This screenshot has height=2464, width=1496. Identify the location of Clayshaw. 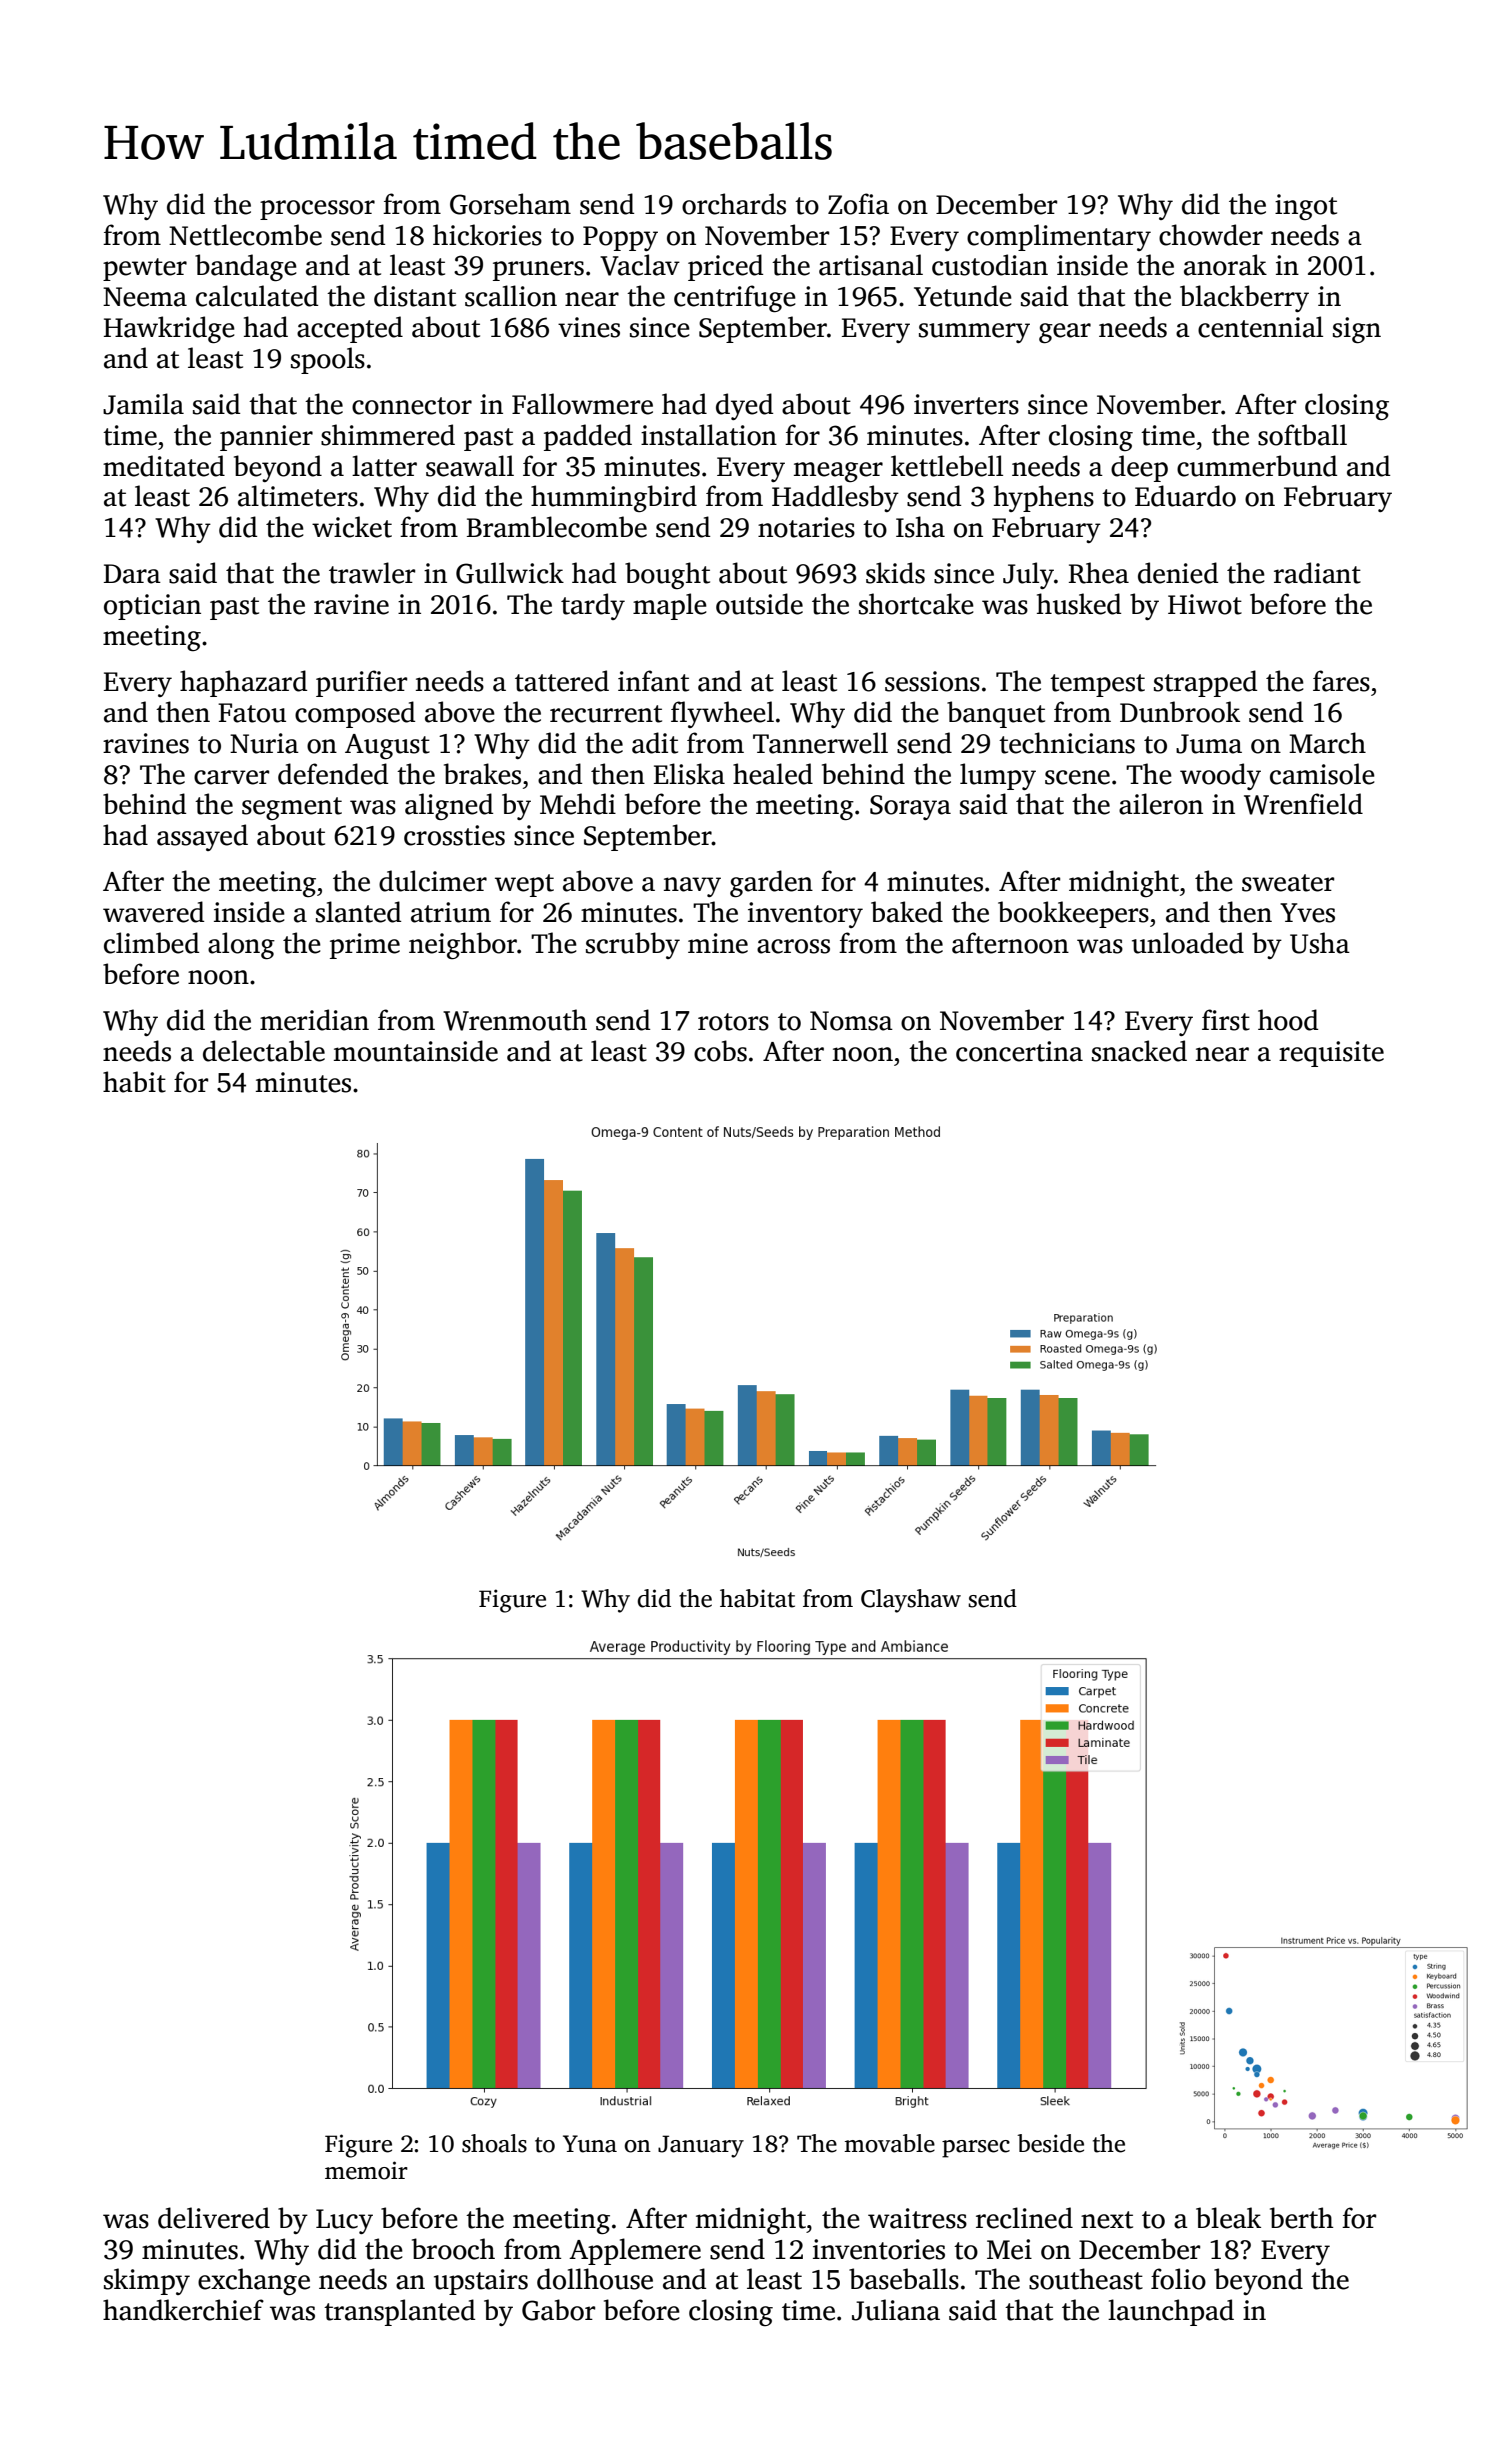
(911, 1601).
